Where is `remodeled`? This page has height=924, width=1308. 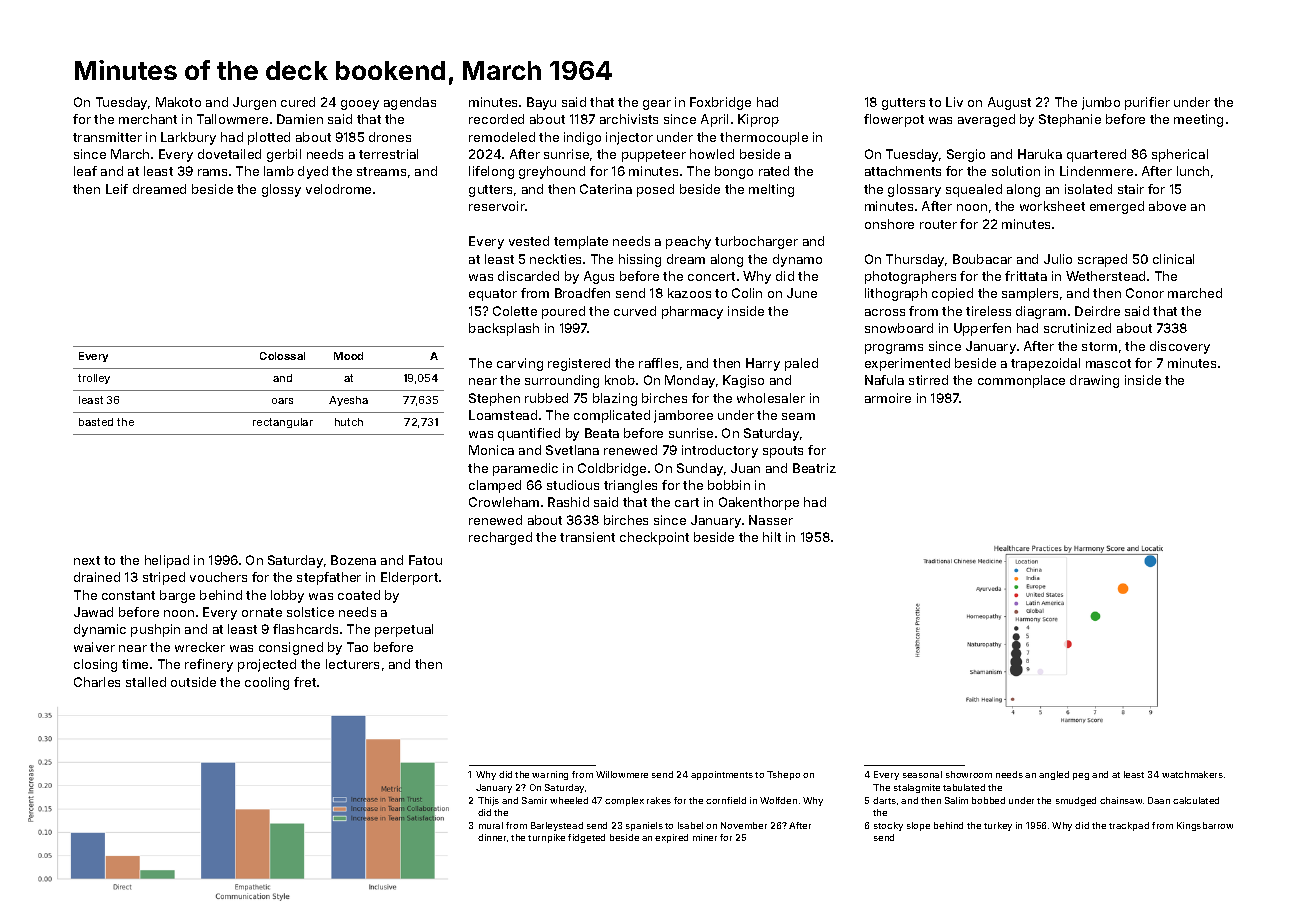 remodeled is located at coordinates (502, 137).
